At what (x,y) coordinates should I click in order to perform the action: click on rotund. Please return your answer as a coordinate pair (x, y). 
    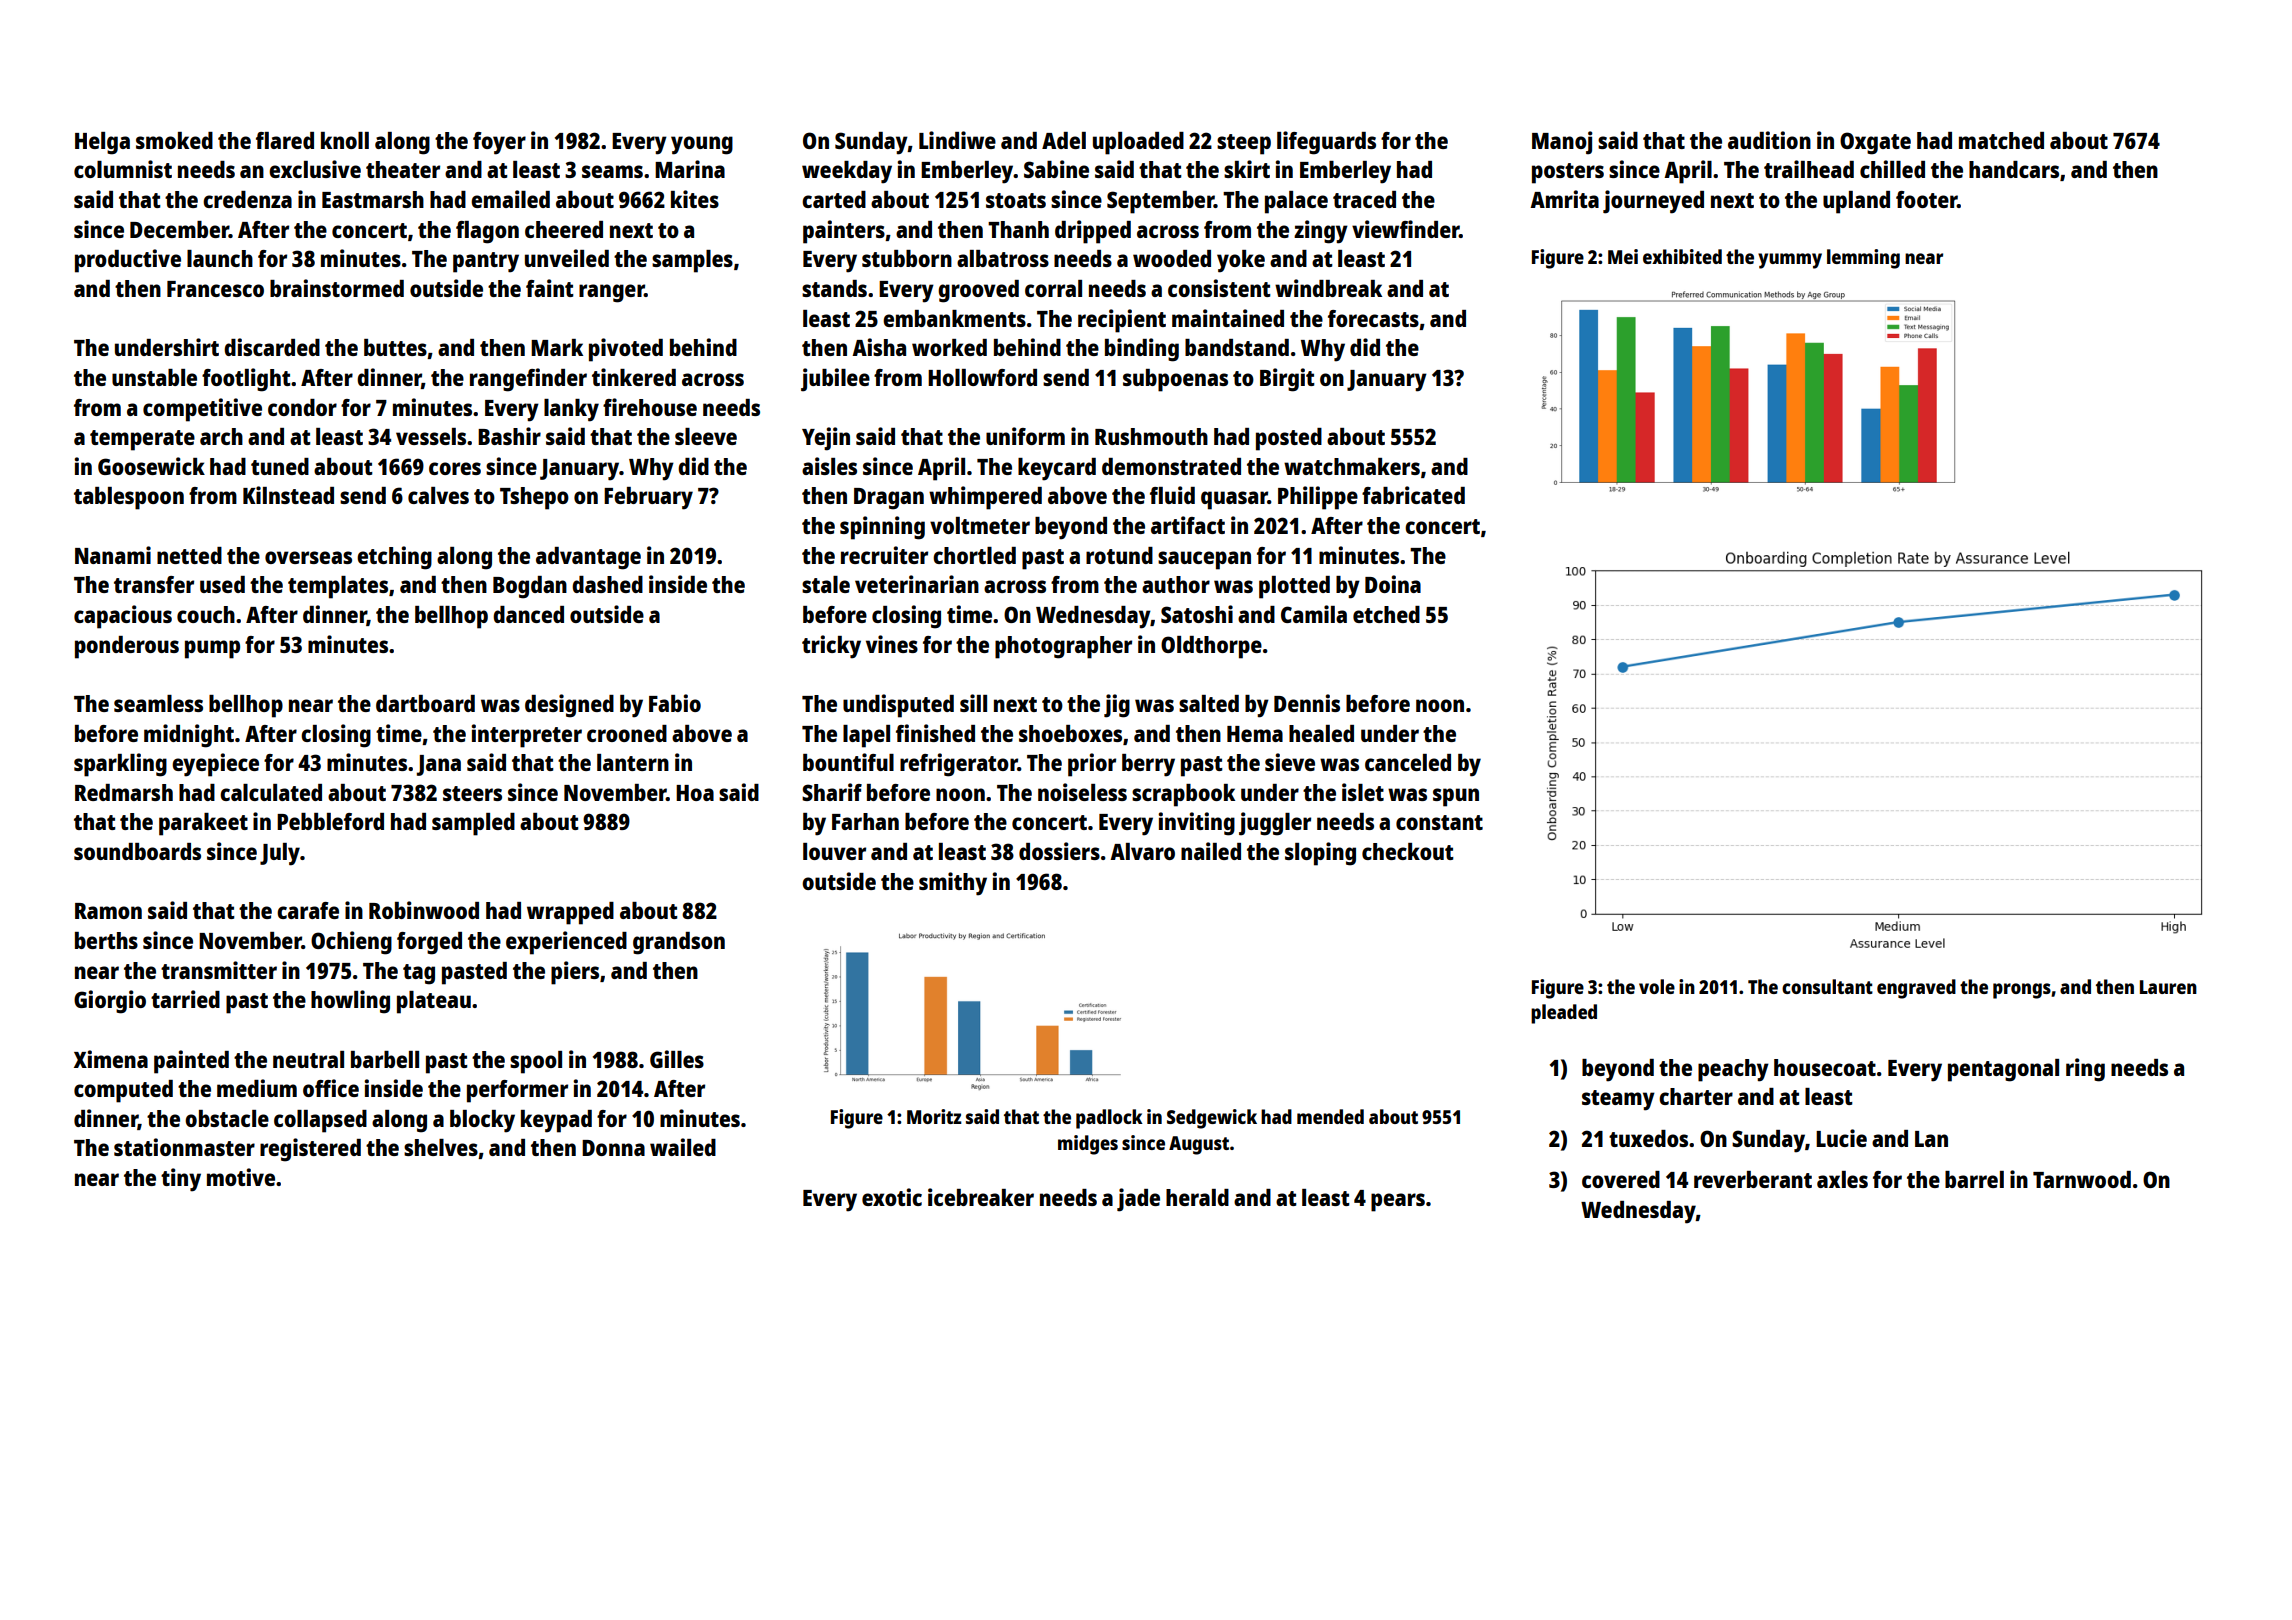
    Looking at the image, I should click on (1119, 555).
